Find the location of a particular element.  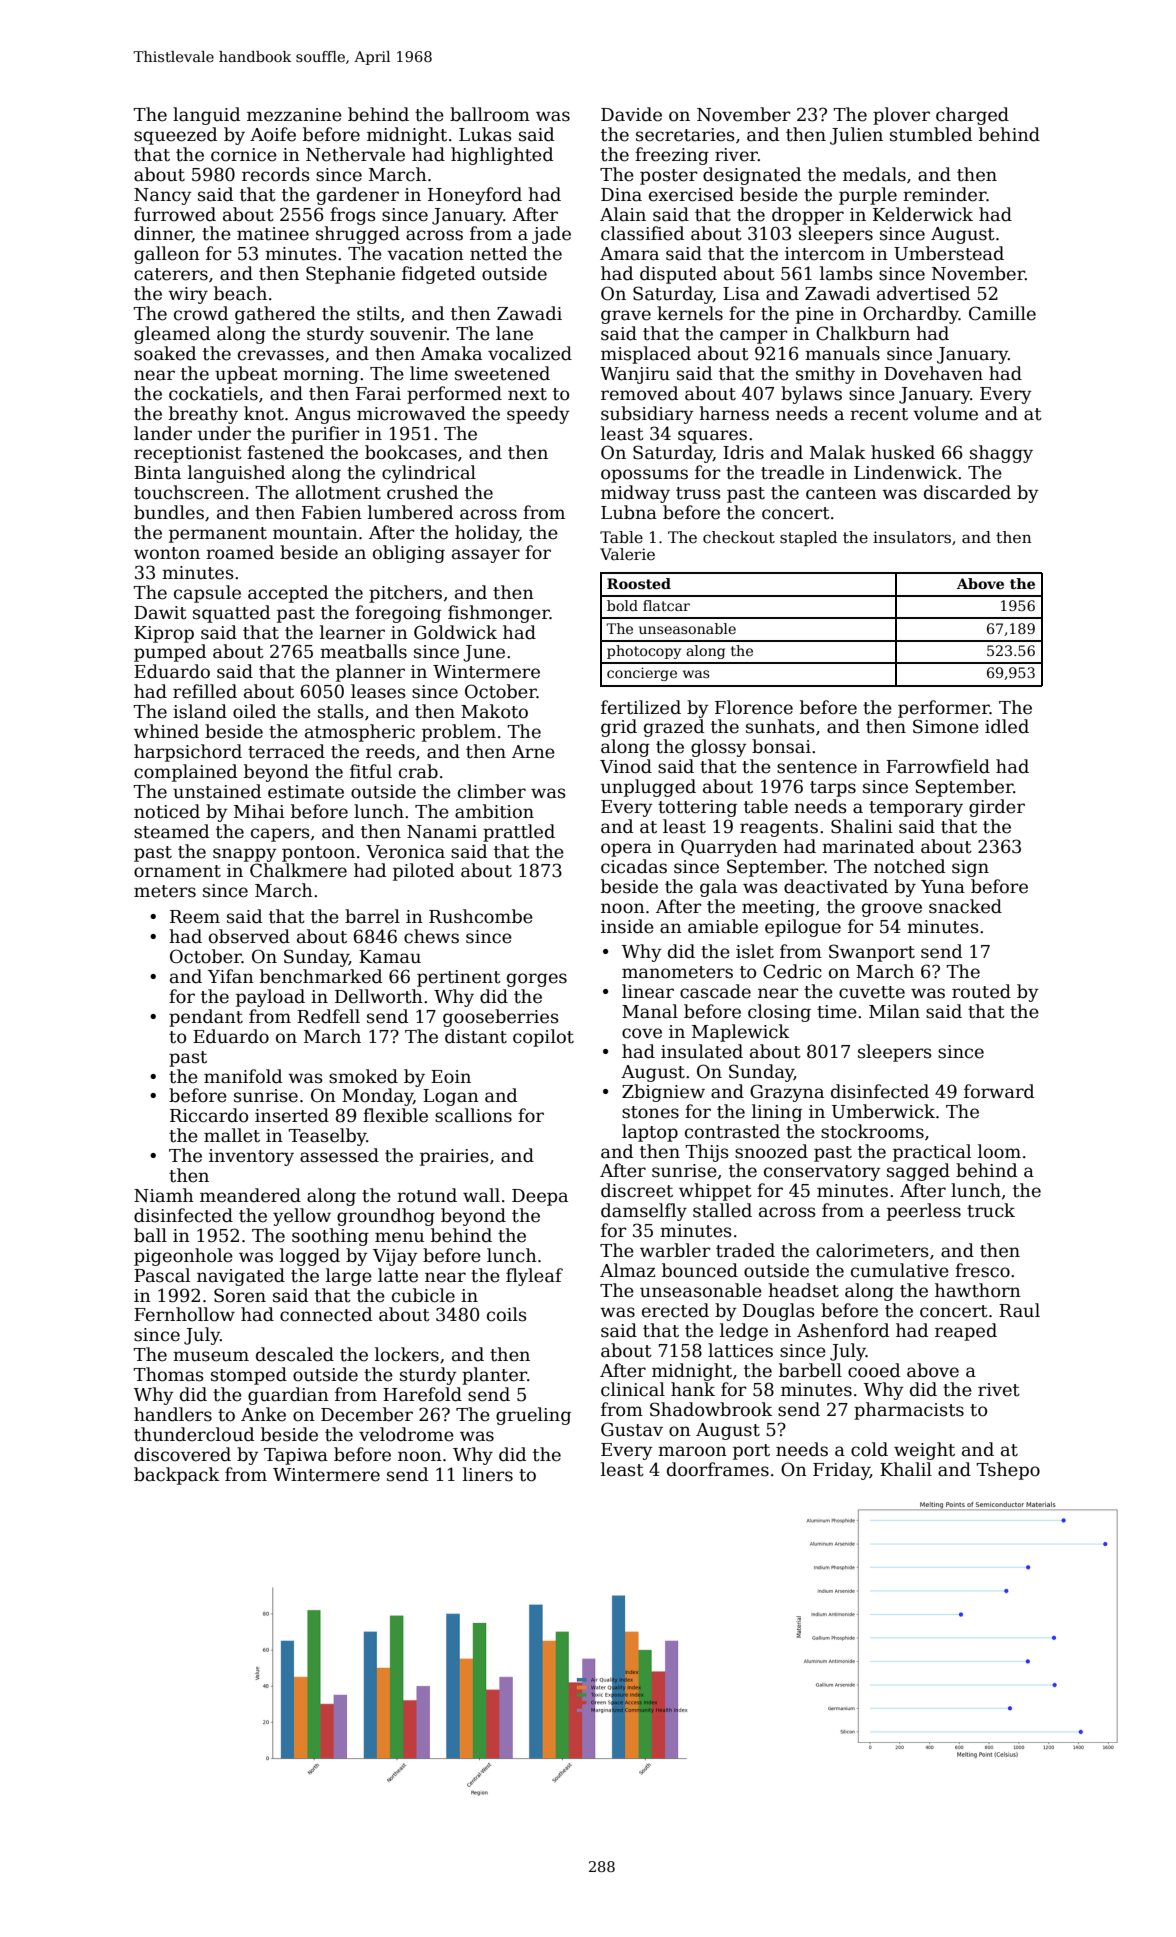

sunhats is located at coordinates (780, 726).
